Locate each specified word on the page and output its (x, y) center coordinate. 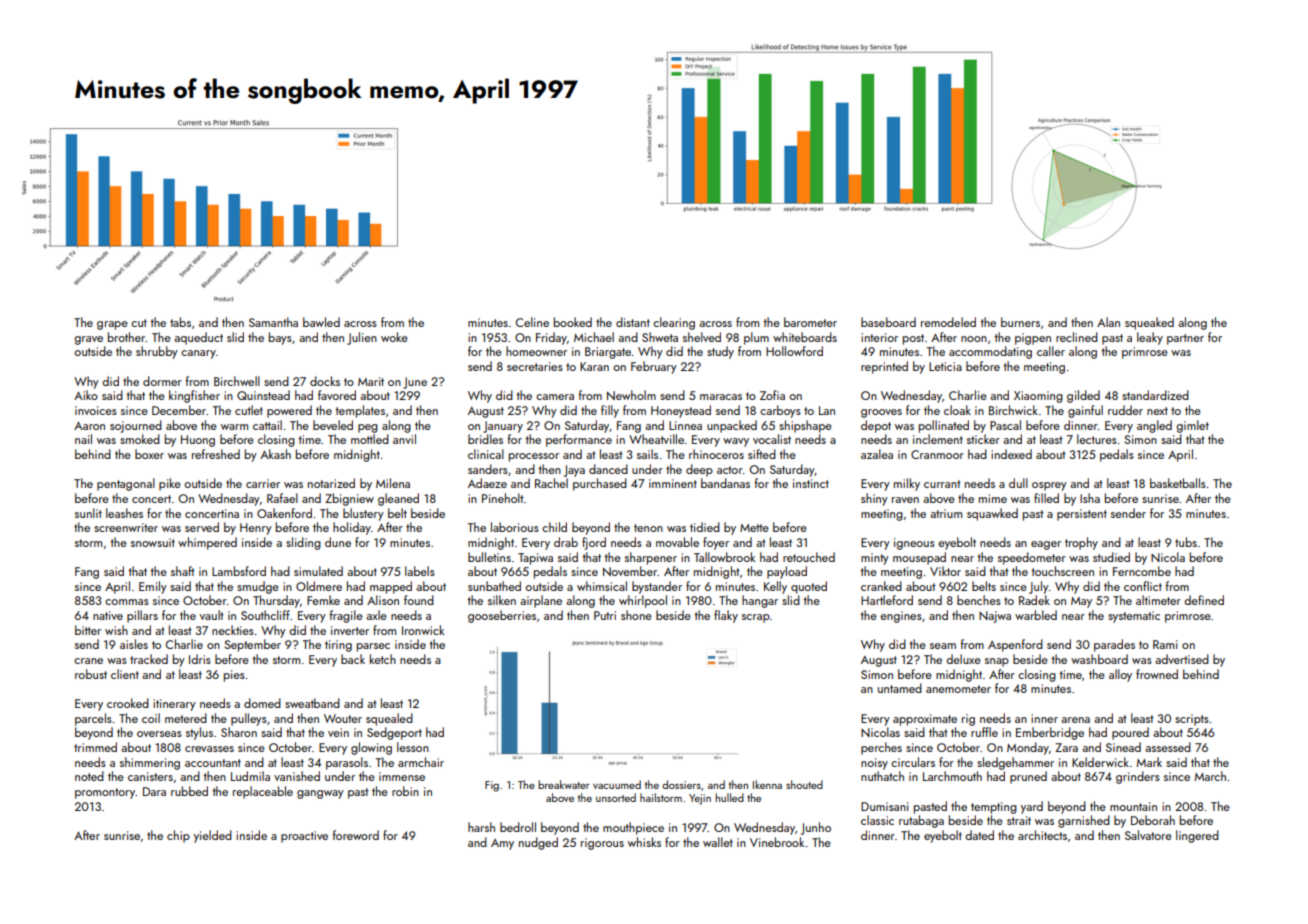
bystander (657, 587)
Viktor (945, 571)
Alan (1108, 322)
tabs (180, 322)
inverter (350, 630)
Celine (532, 322)
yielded (213, 836)
